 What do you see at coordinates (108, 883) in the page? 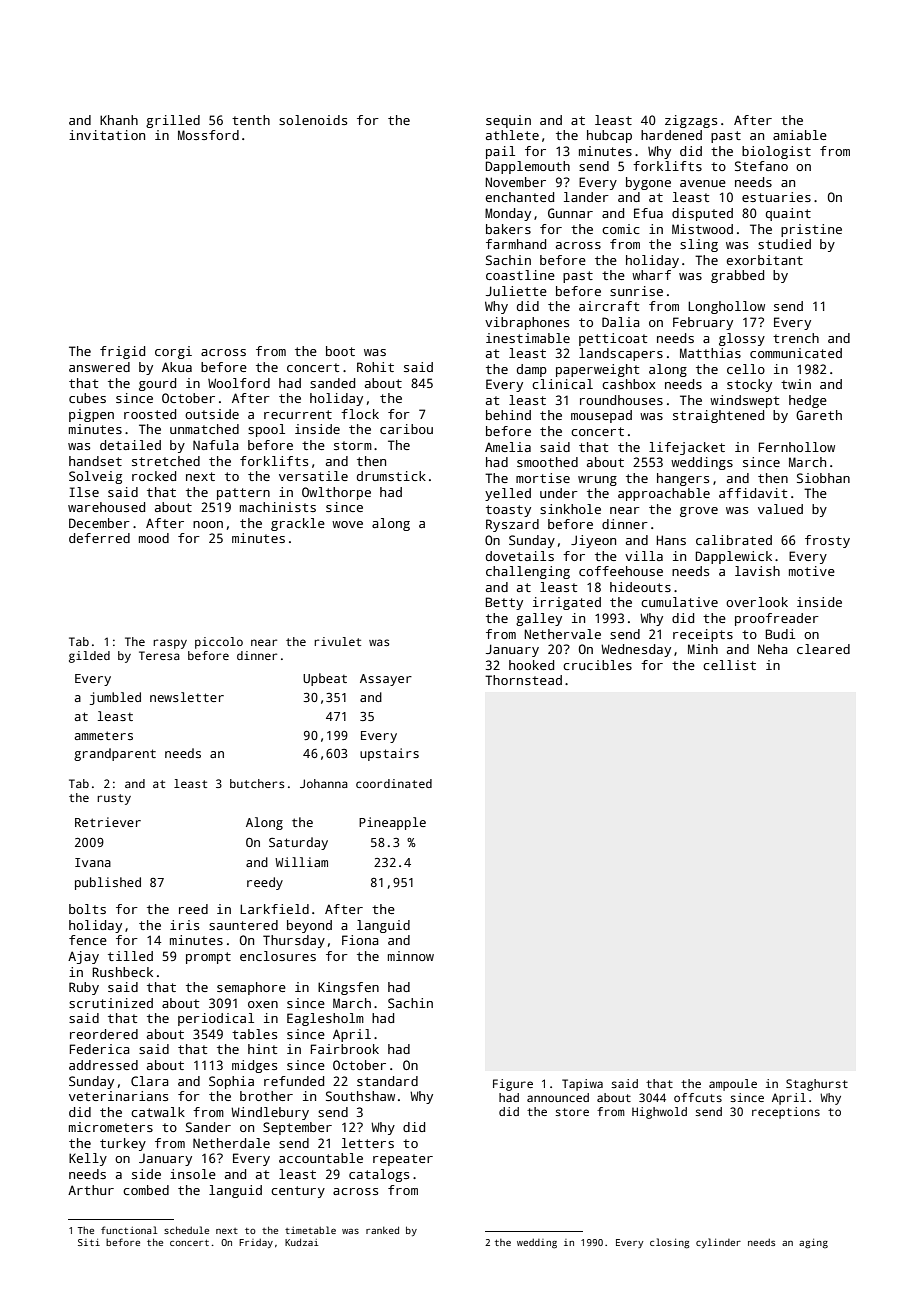
I see `published` at bounding box center [108, 883].
